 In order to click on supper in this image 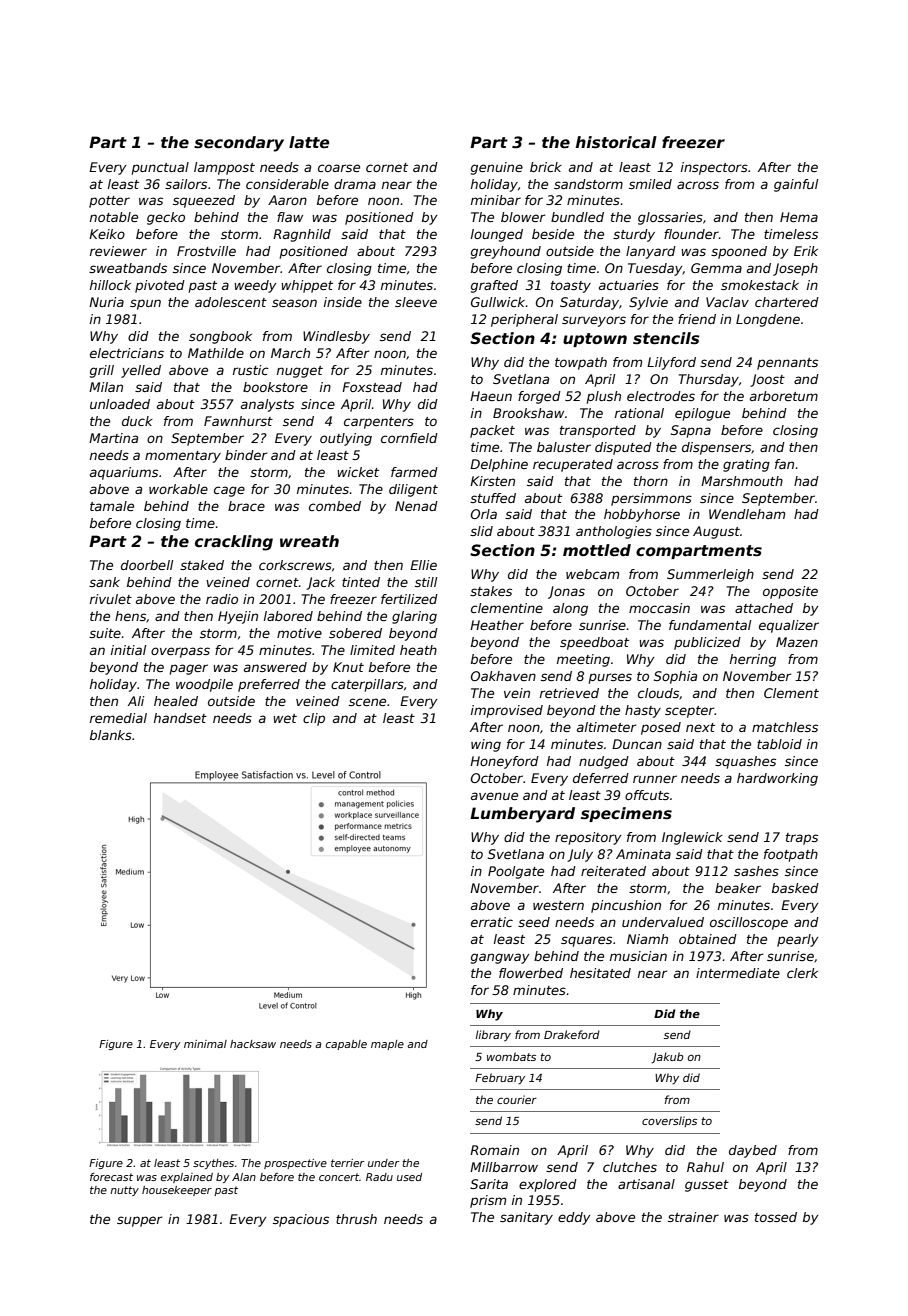, I will do `click(139, 1221)`.
